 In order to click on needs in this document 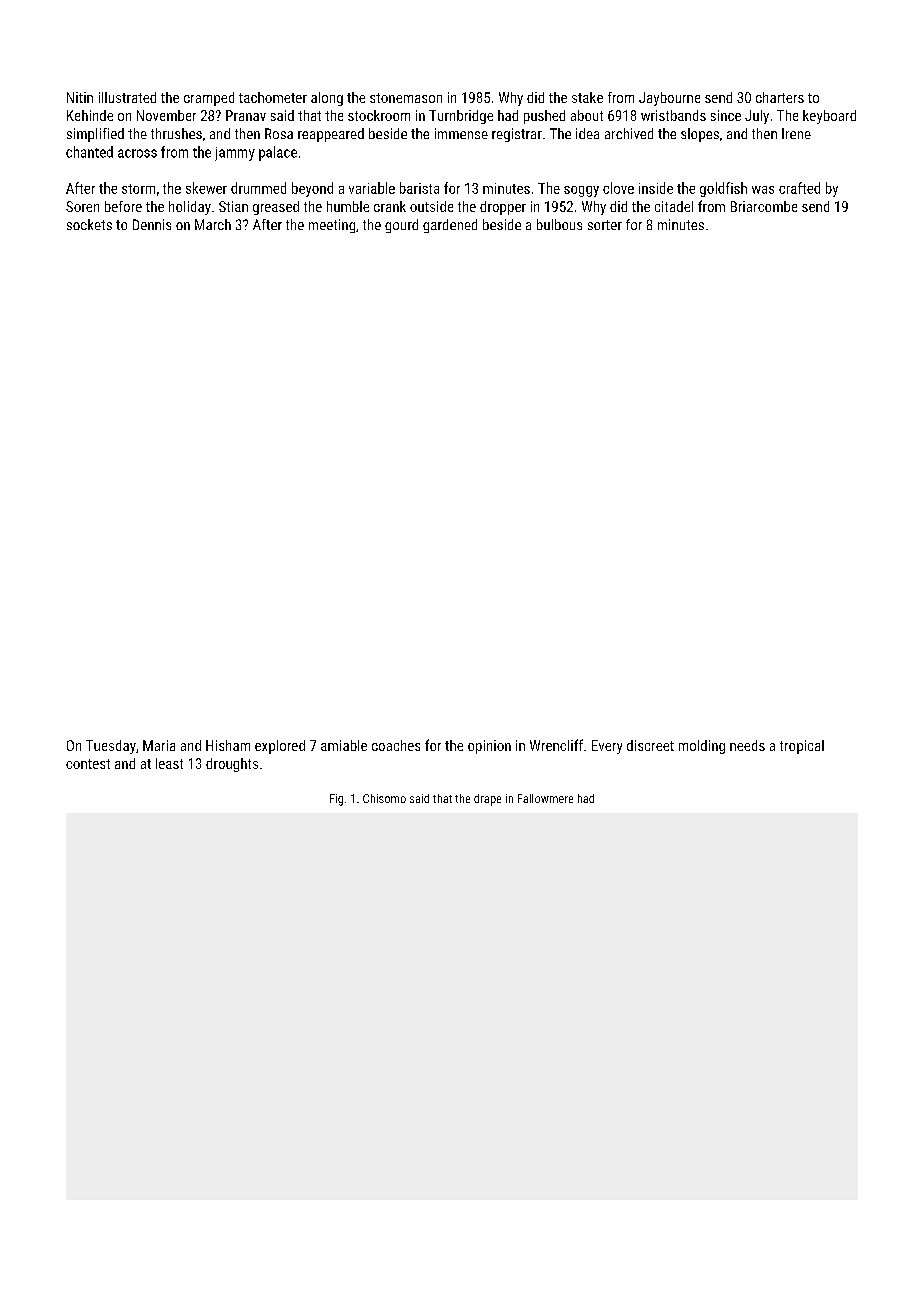, I will do `click(747, 745)`.
